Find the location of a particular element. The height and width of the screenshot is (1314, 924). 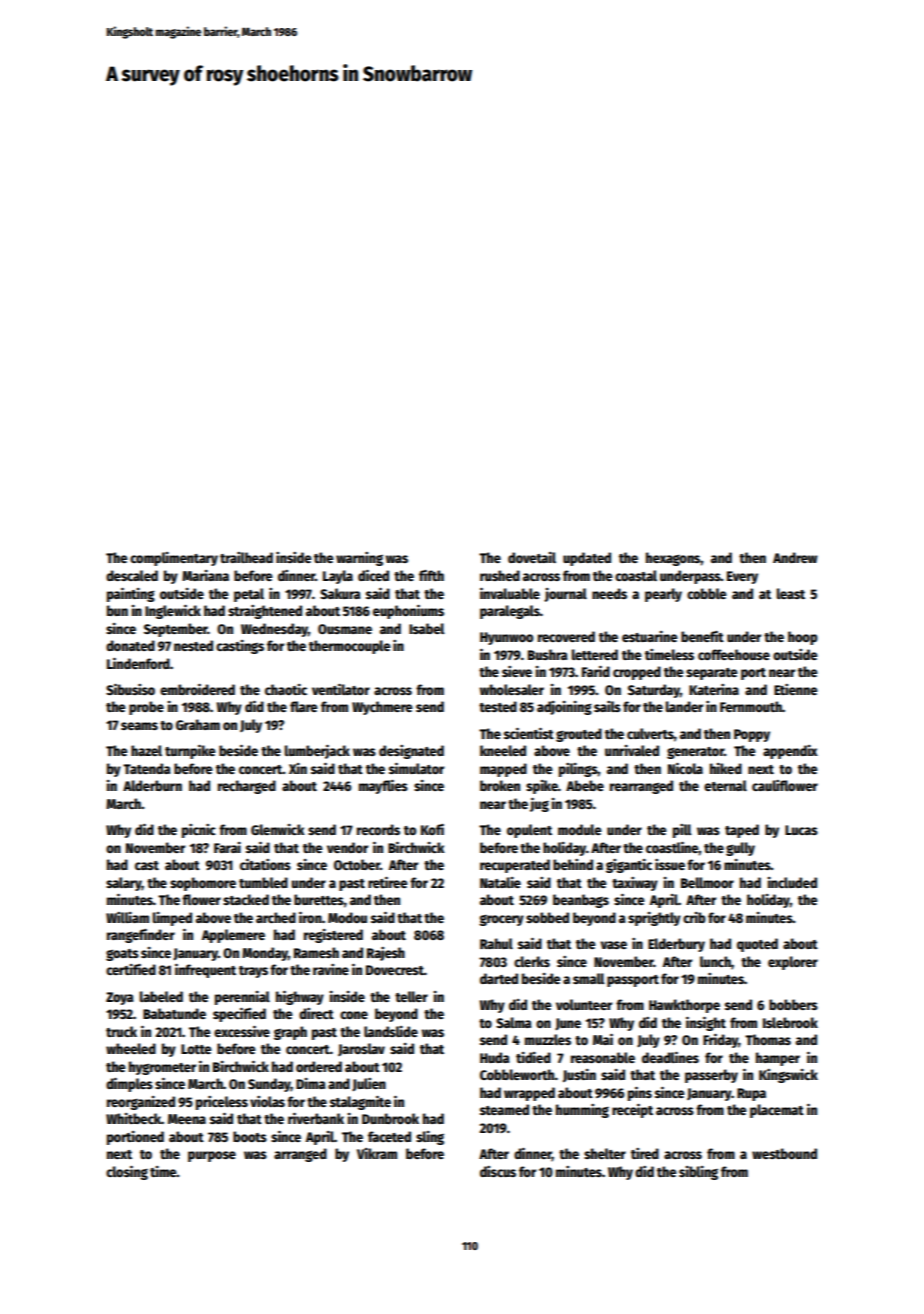

closing is located at coordinates (127, 1172).
